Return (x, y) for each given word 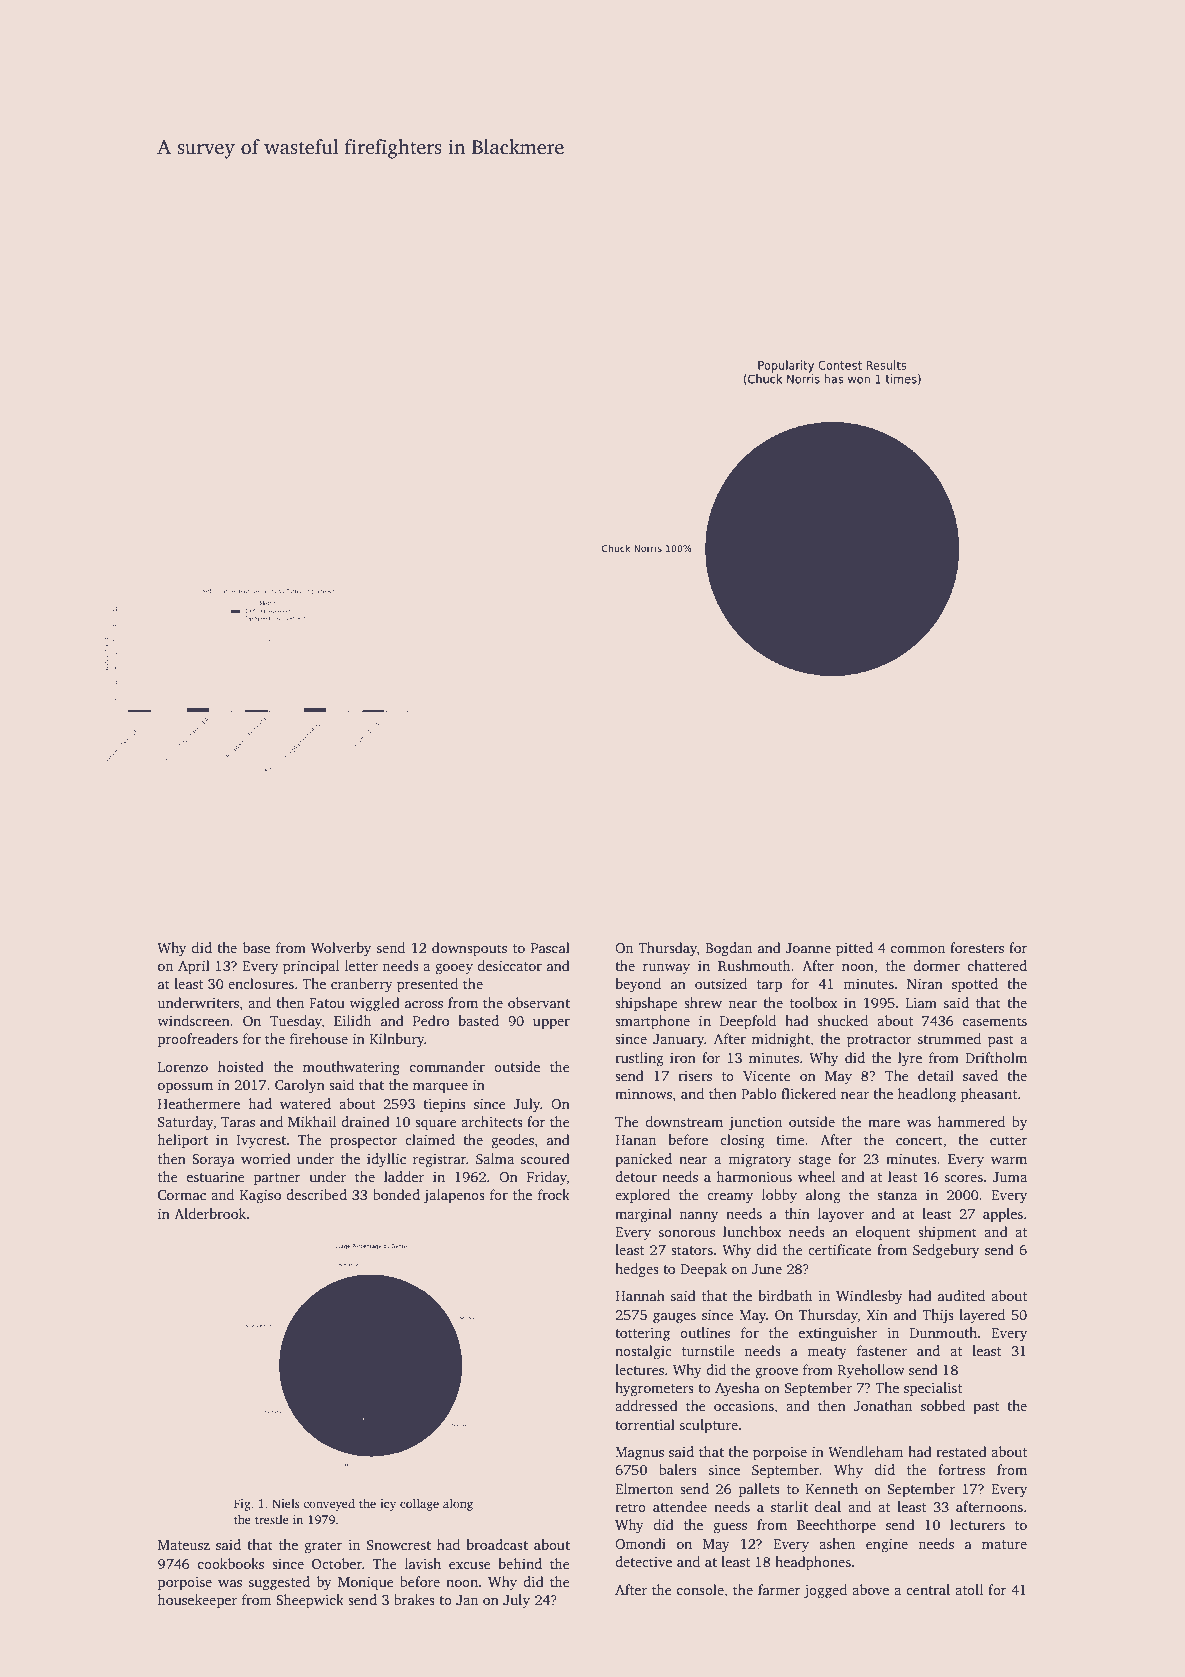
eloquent (883, 1233)
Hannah (640, 1295)
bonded (396, 1194)
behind (520, 1563)
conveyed (329, 1504)
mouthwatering (351, 1068)
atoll (969, 1589)
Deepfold (748, 1022)
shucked (842, 1020)
